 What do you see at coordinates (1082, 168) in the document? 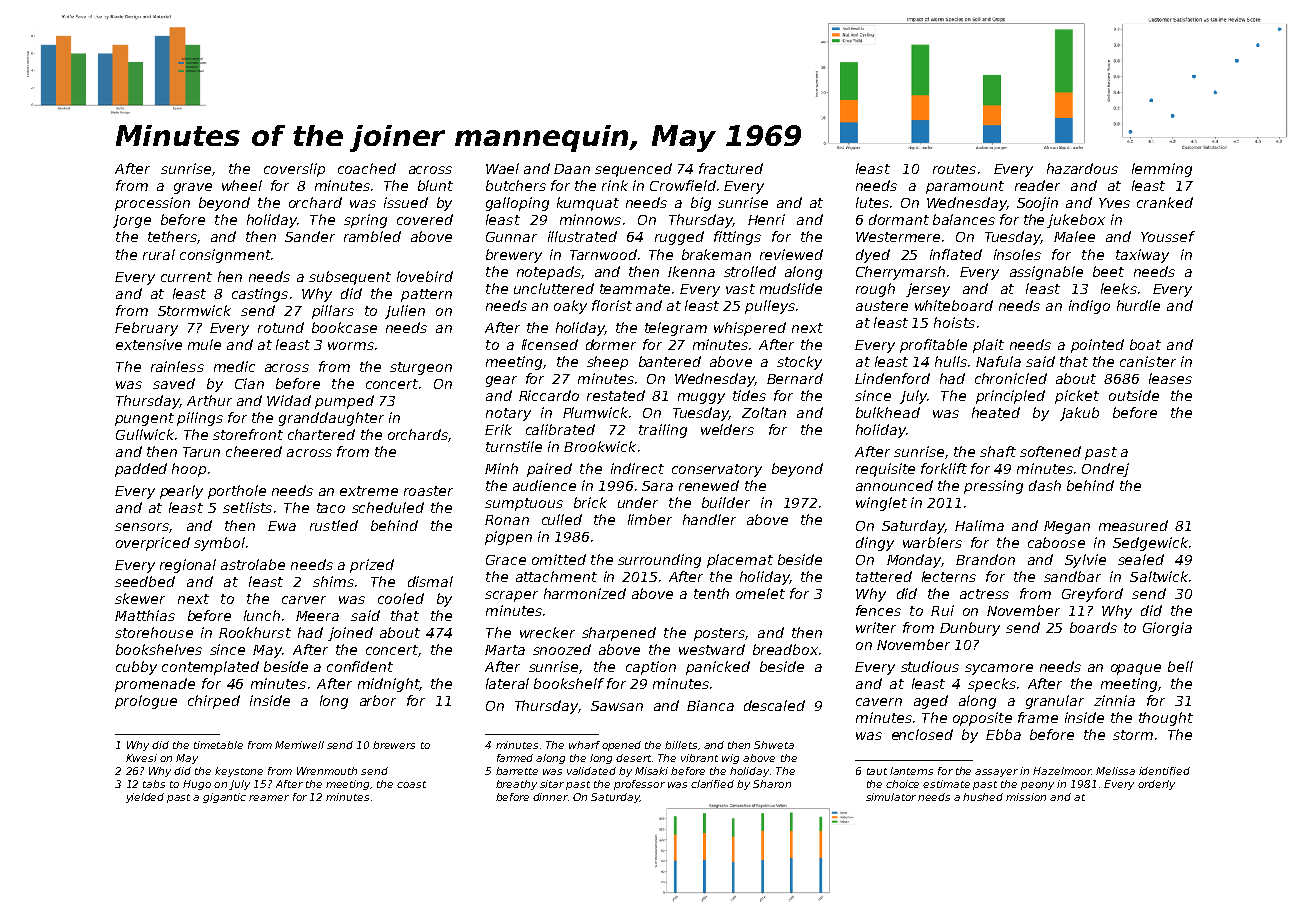
I see `hazardous` at bounding box center [1082, 168].
